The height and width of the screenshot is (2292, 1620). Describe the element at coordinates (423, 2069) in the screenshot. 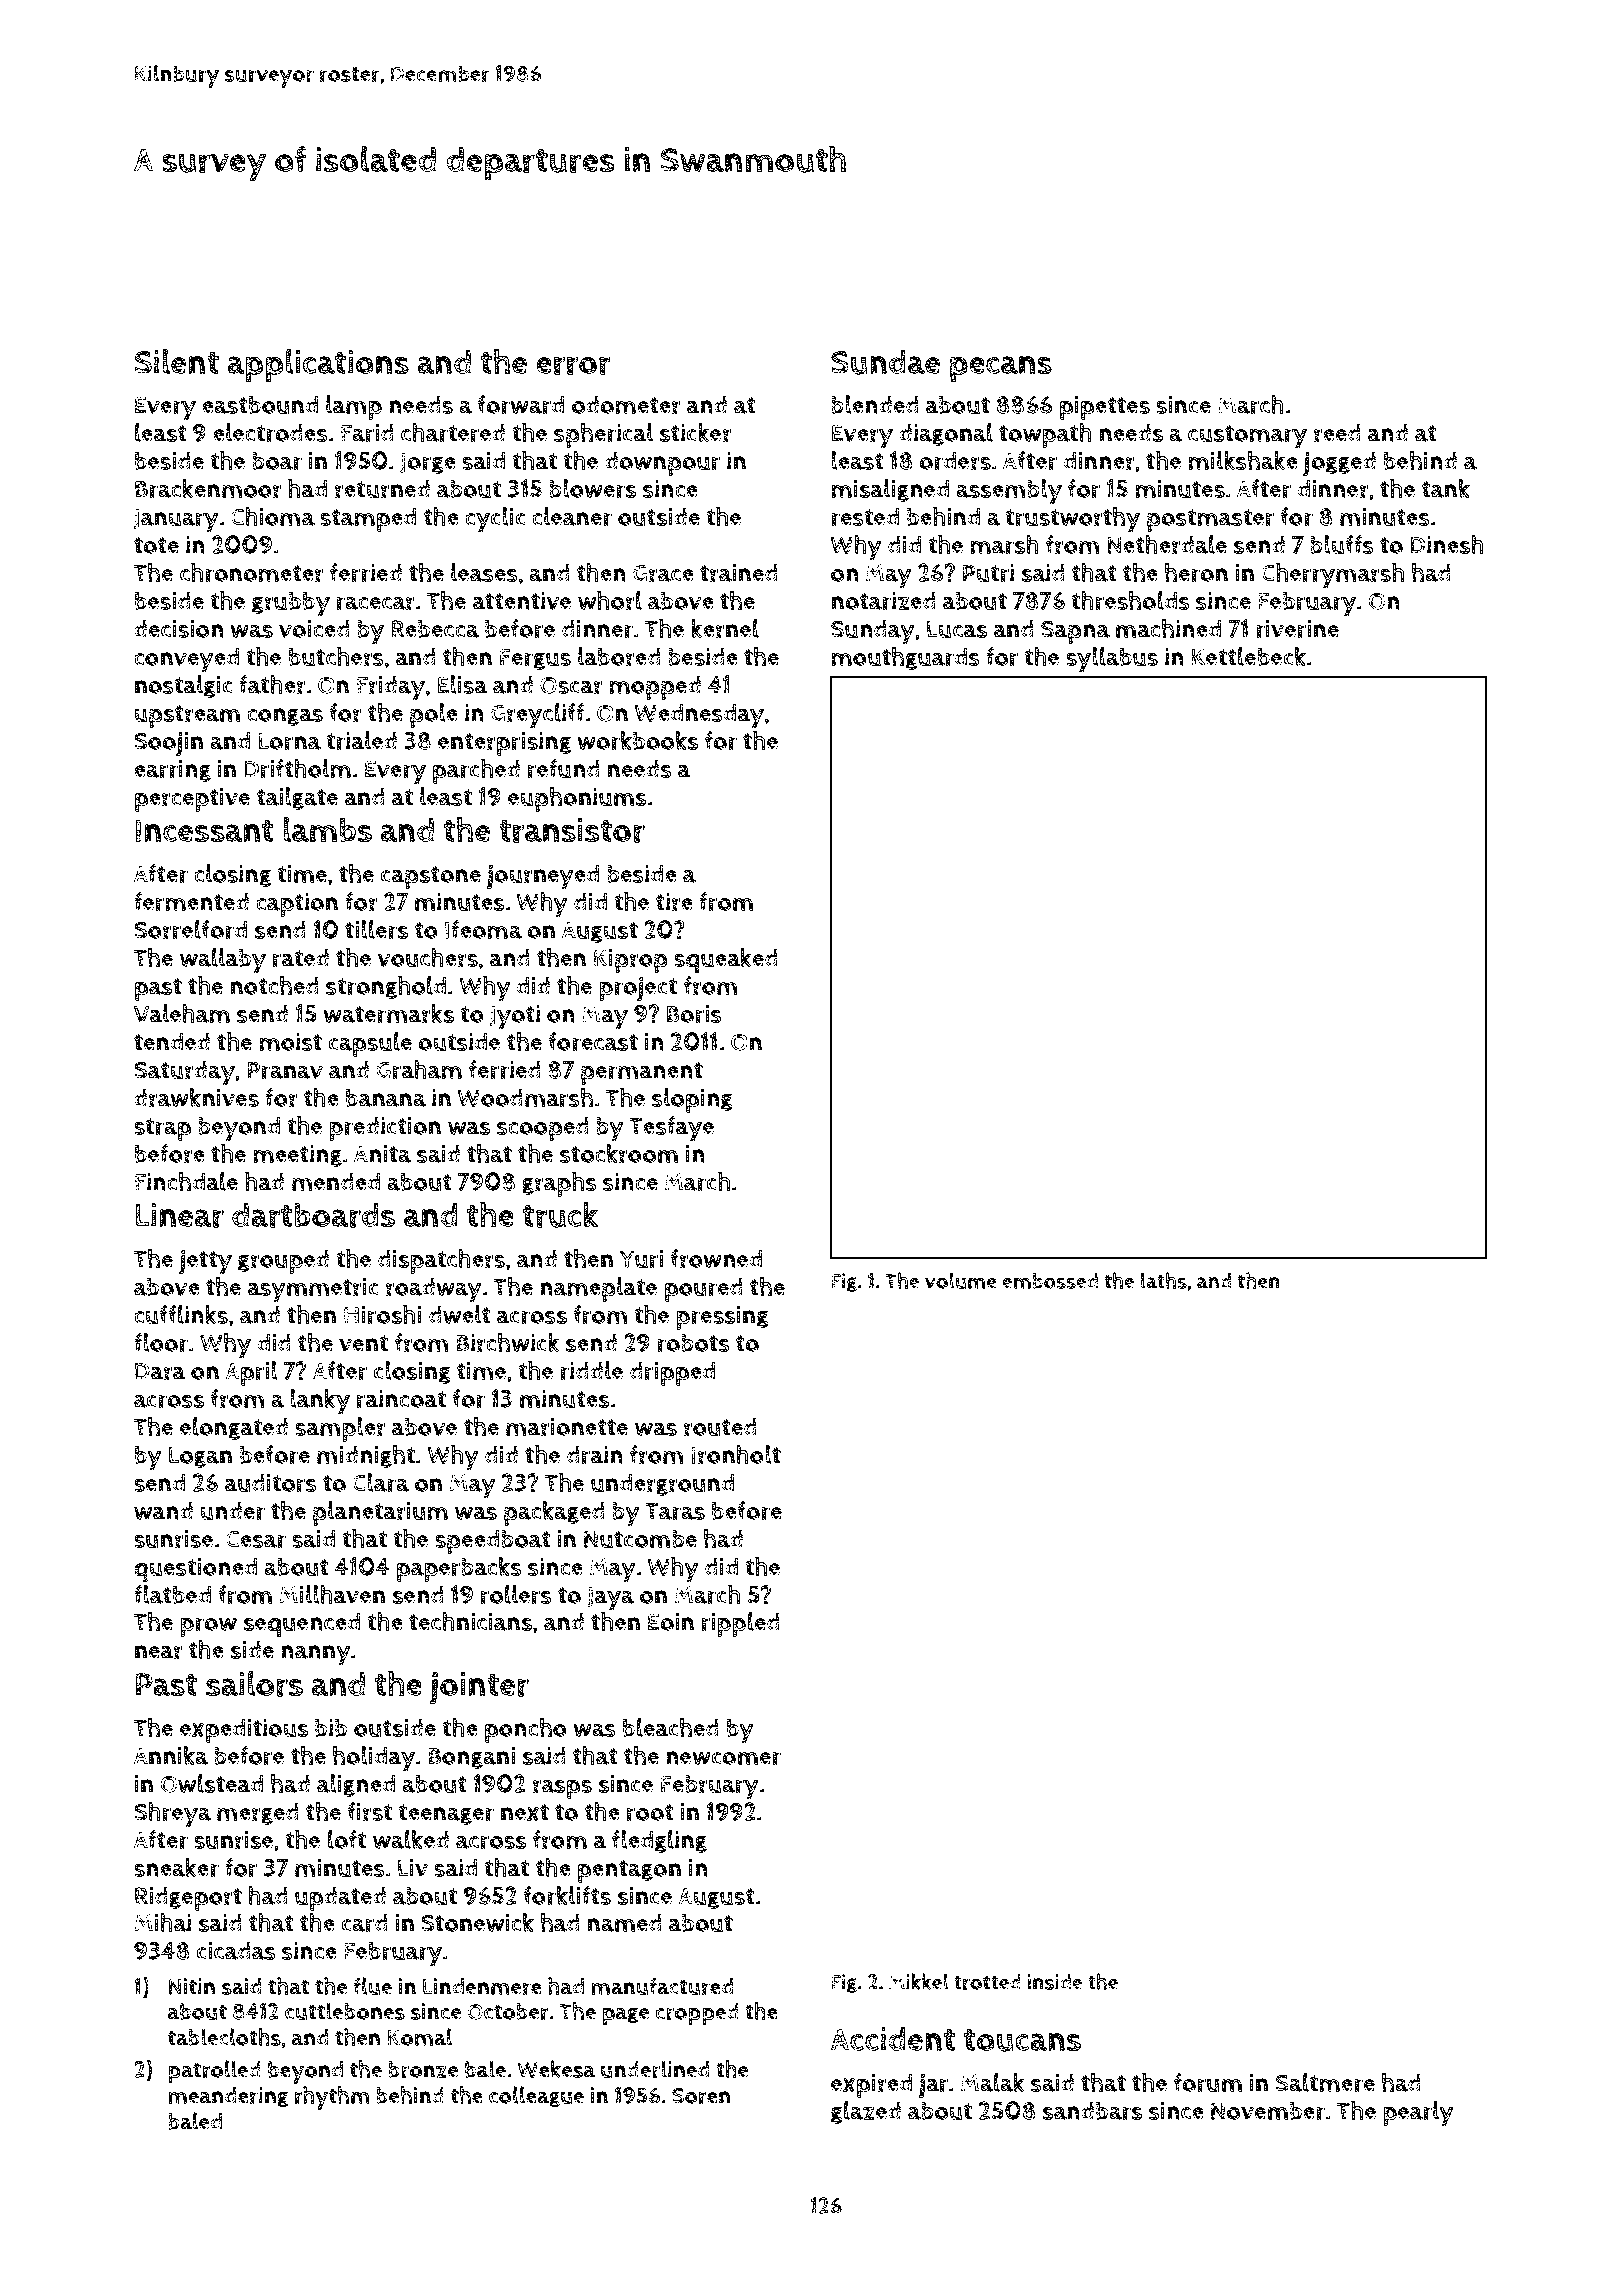

I see `bronze` at that location.
